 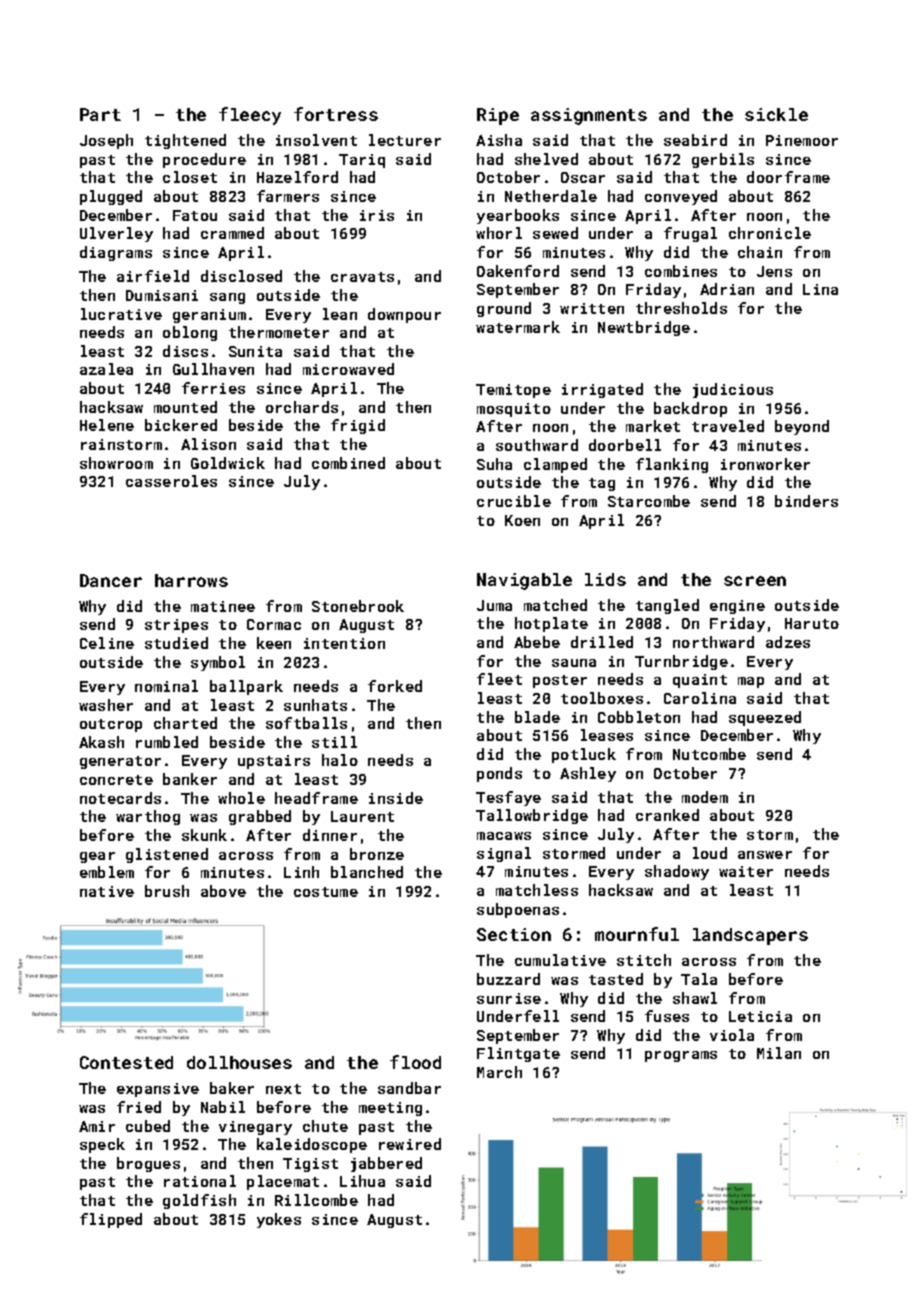 I want to click on sandbar, so click(x=409, y=1088).
